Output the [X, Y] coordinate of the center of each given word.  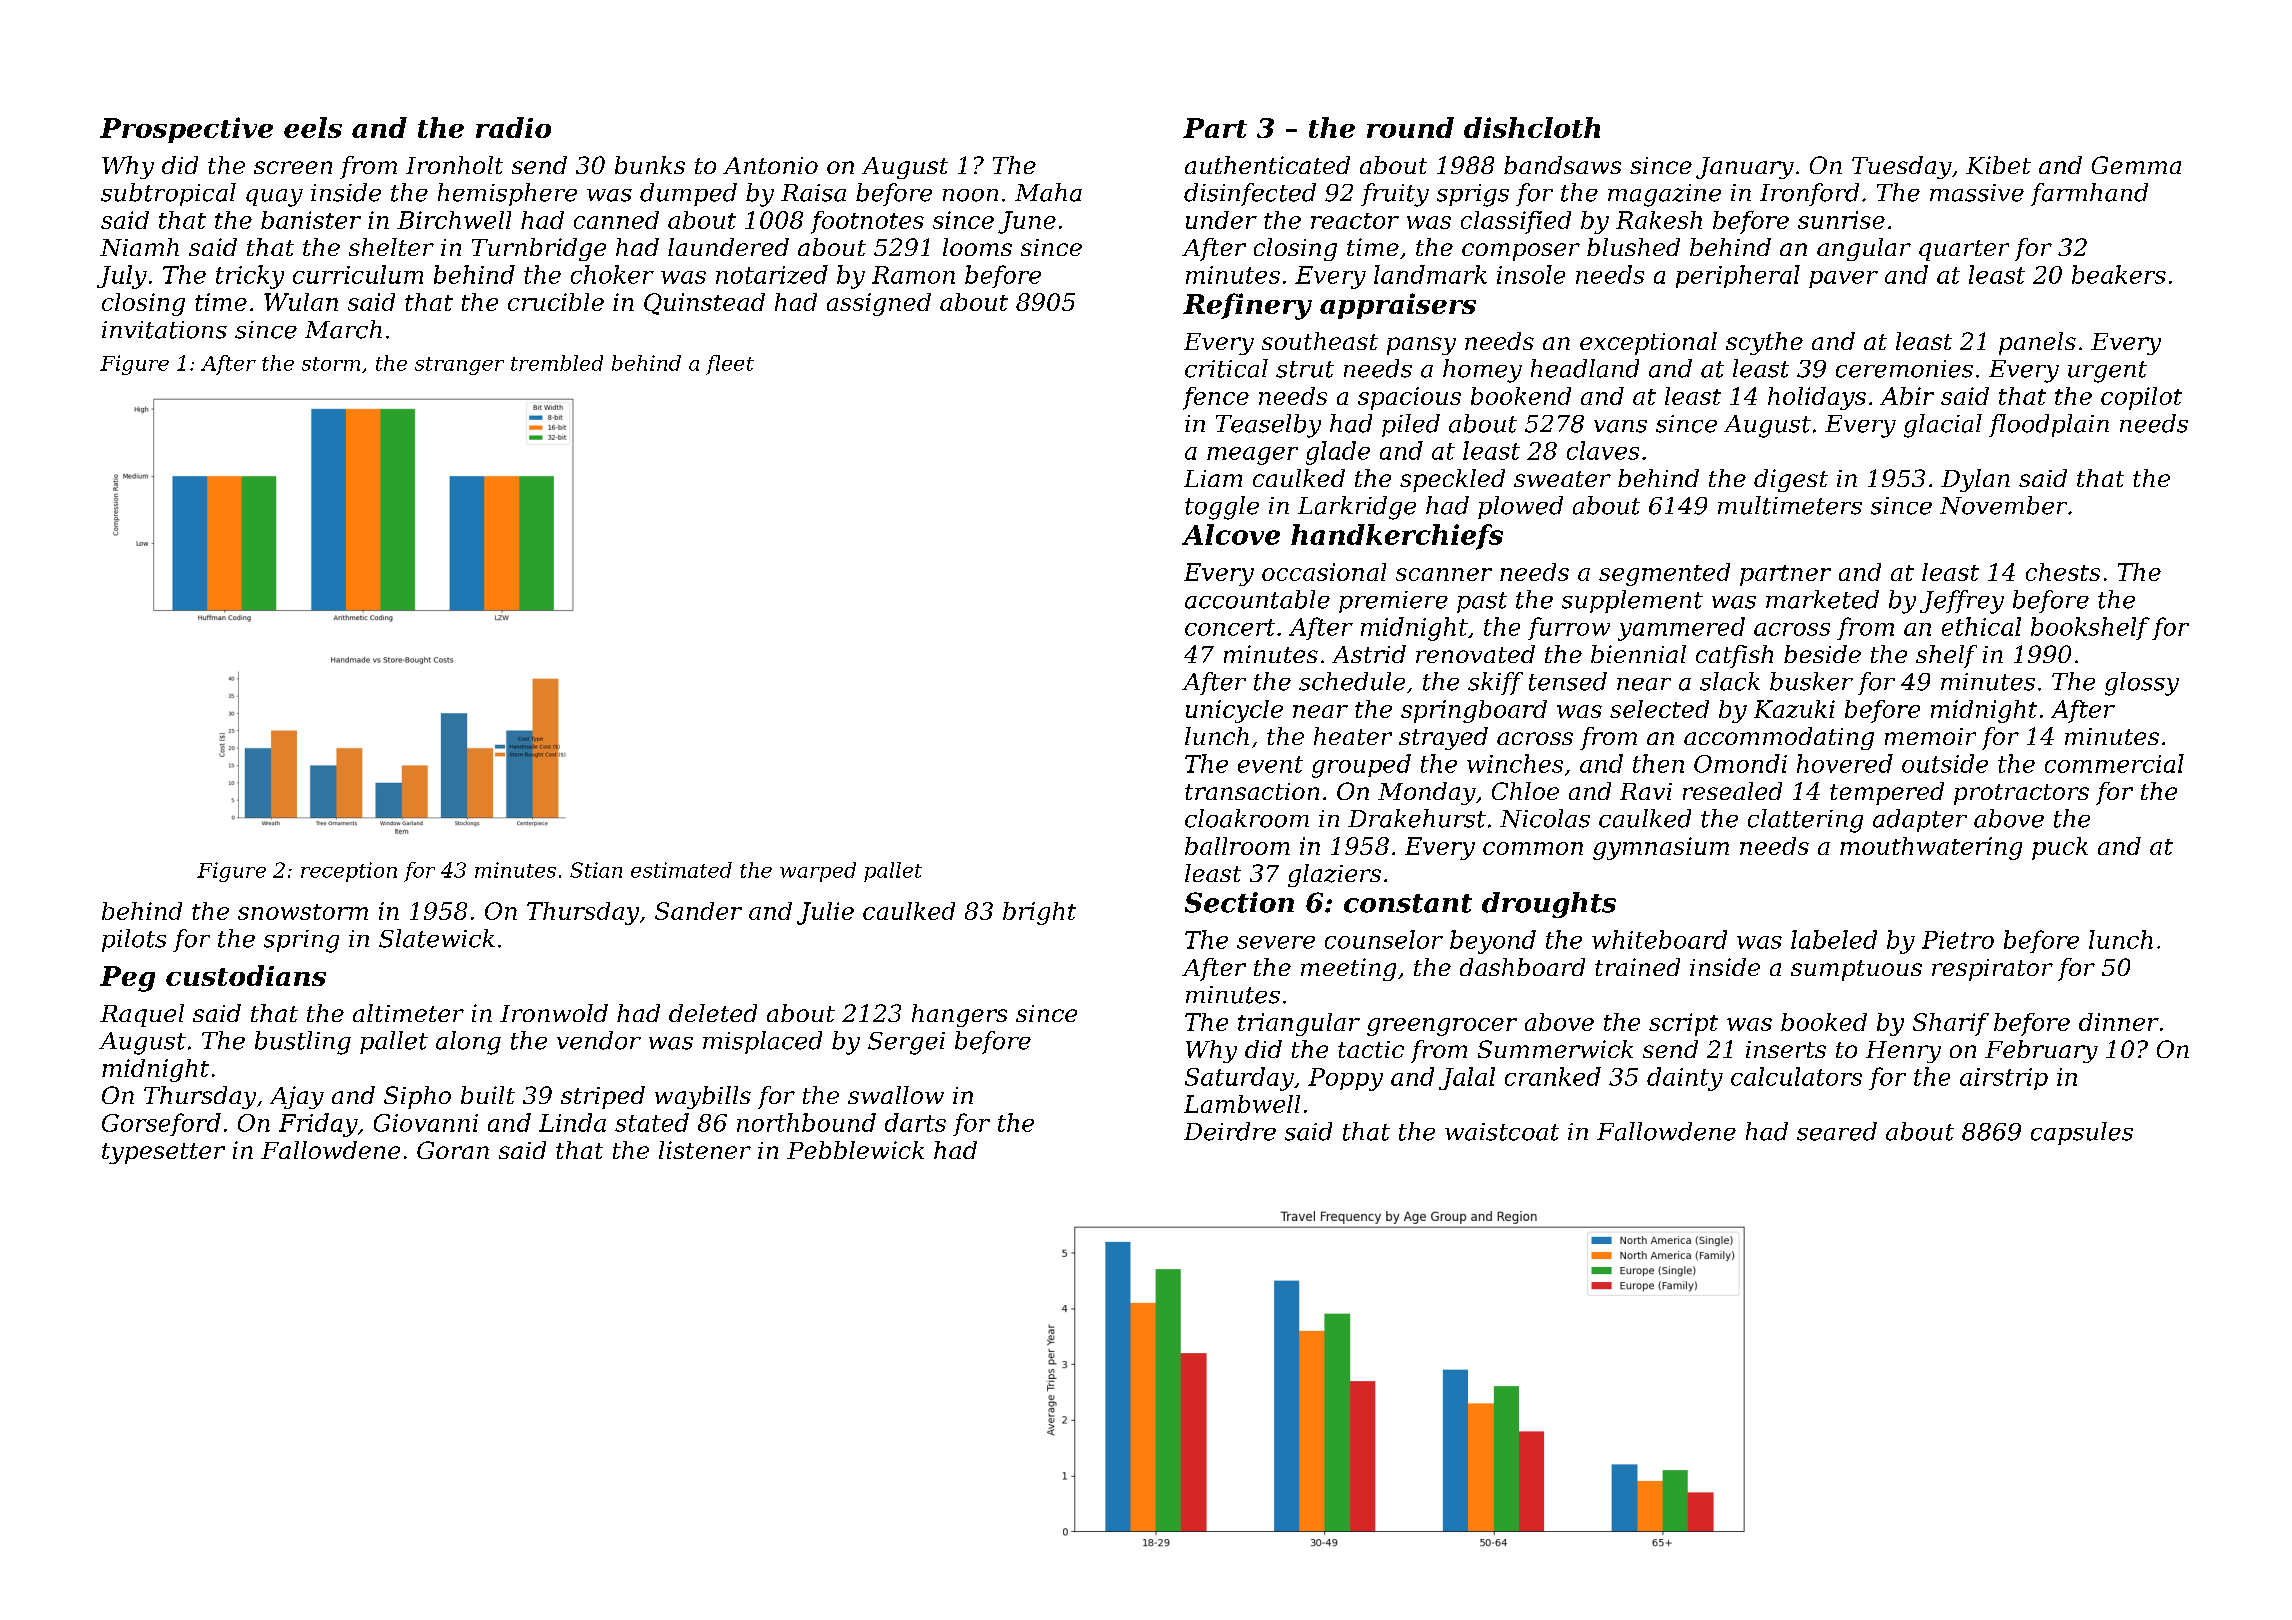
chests [2063, 572]
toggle [1222, 508]
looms [977, 247]
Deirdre [1230, 1131]
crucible [556, 302]
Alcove [1231, 534]
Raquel [142, 1015]
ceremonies [1904, 369]
